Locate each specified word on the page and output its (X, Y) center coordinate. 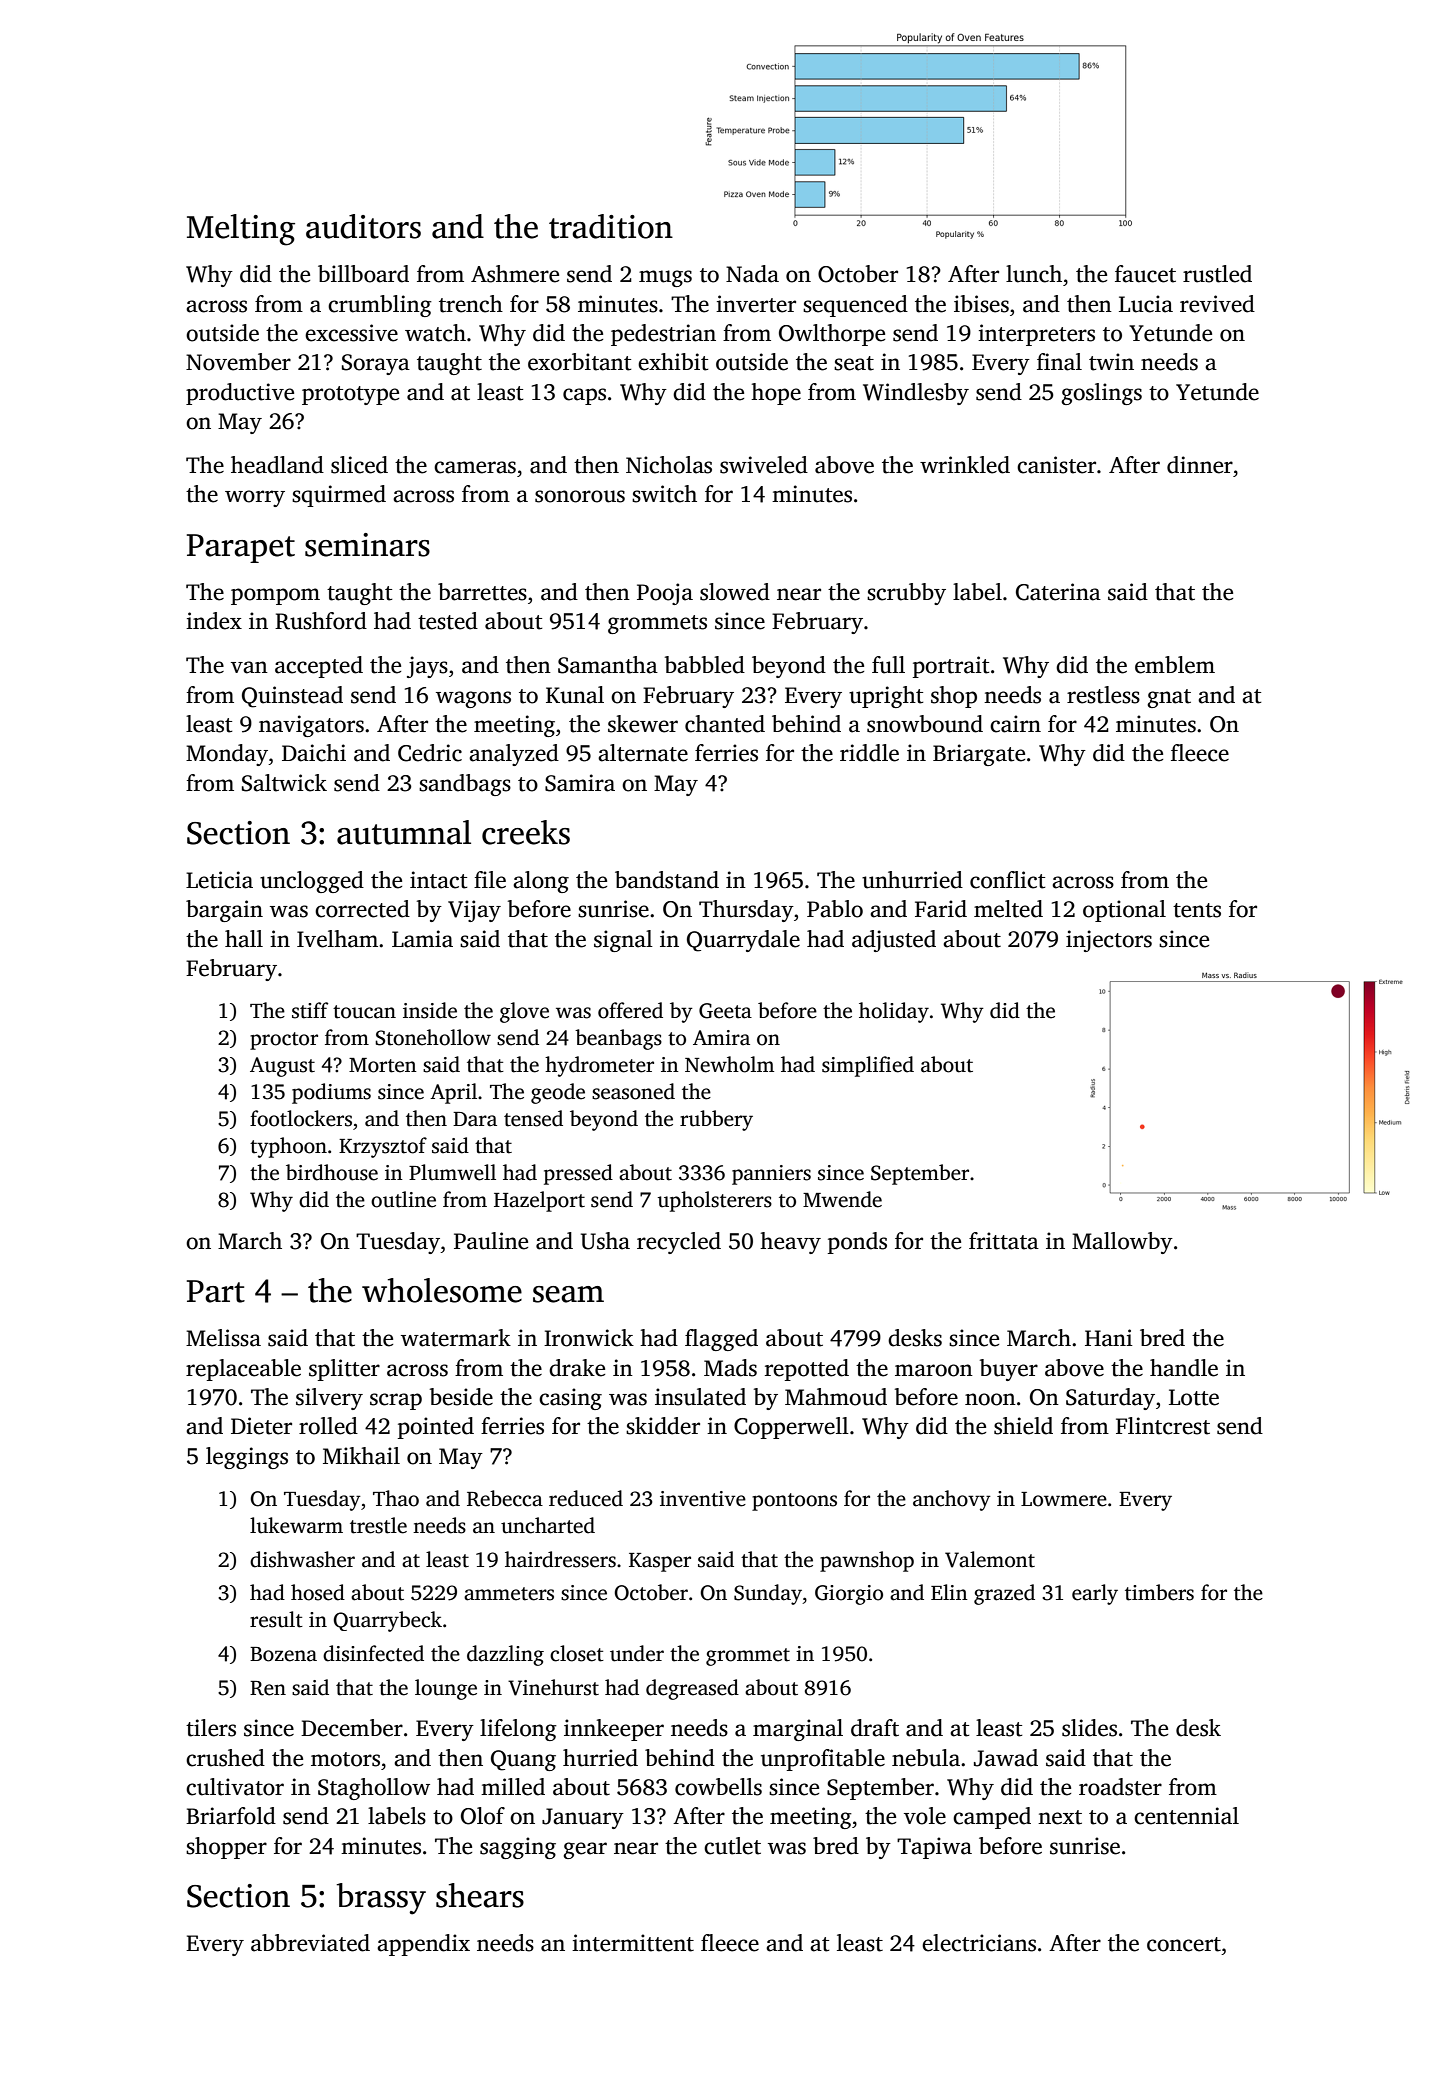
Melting (241, 230)
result (276, 1619)
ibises (981, 304)
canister (1056, 465)
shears (480, 1895)
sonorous (580, 496)
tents (1197, 910)
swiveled (764, 465)
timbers (1159, 1592)
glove (524, 1012)
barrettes (482, 592)
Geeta (725, 1011)
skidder (663, 1426)
